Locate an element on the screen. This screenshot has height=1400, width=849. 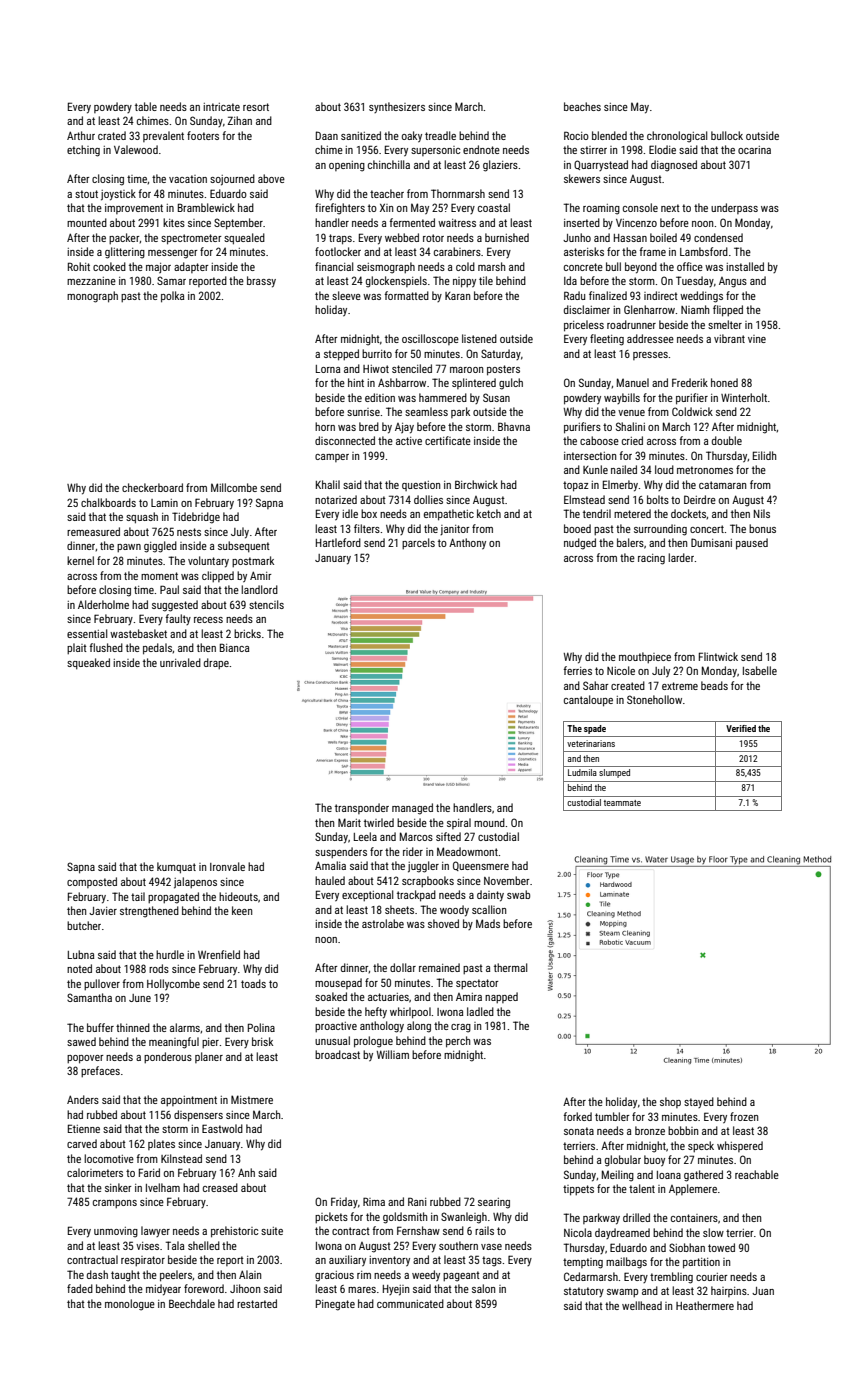
edition is located at coordinates (380, 397).
